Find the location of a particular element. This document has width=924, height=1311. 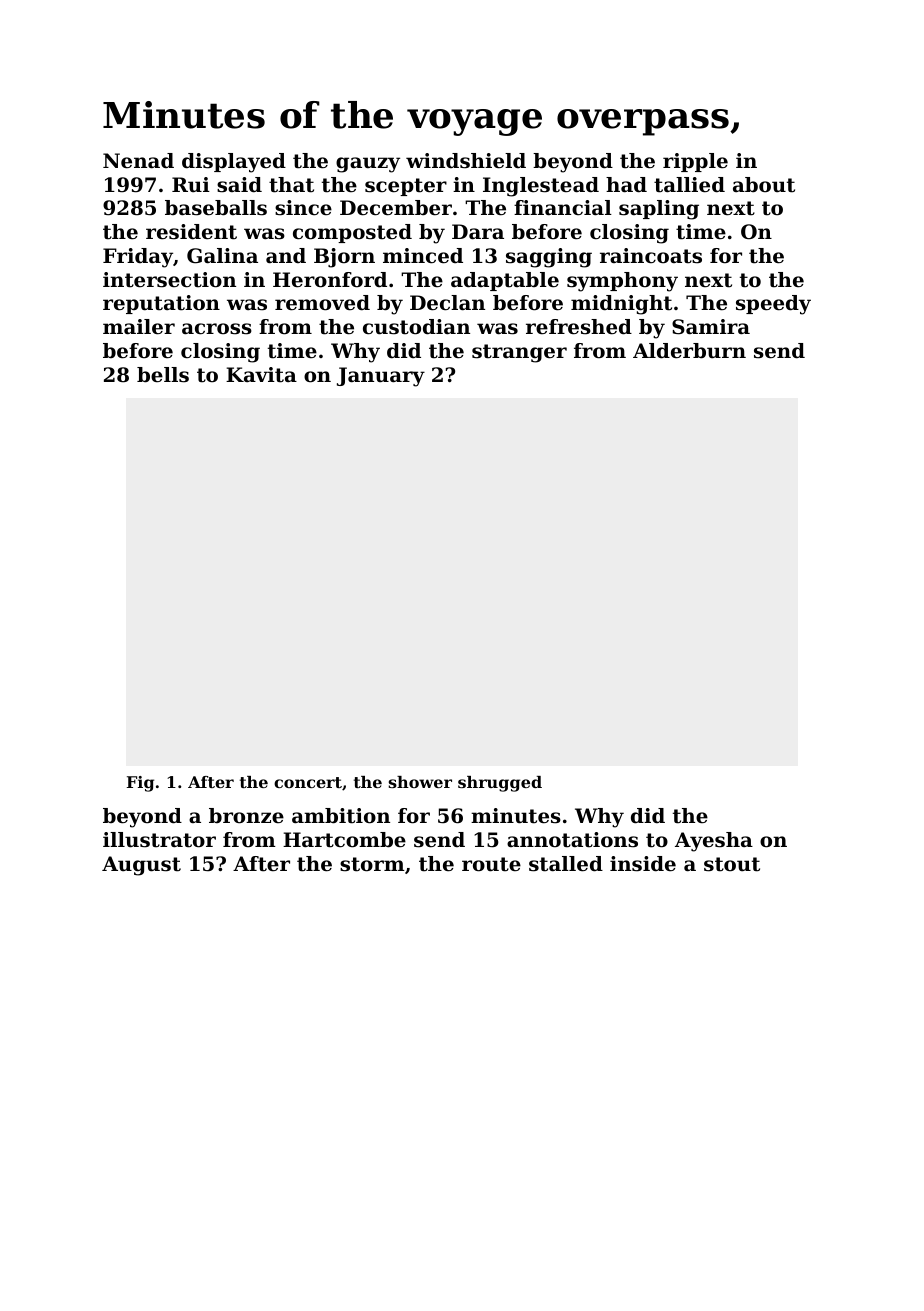

since is located at coordinates (303, 208).
